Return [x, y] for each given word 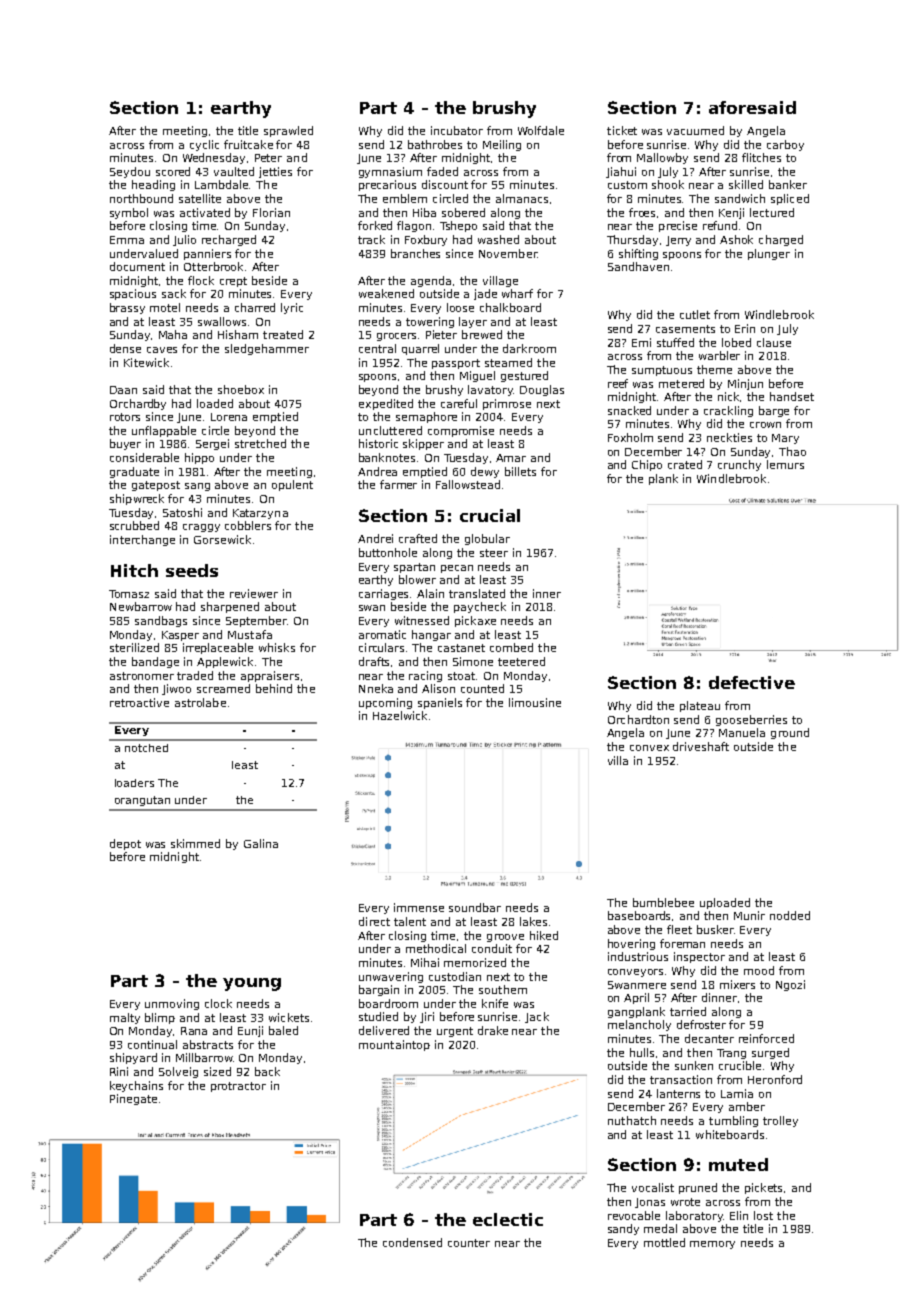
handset [792, 396]
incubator [457, 130]
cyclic [204, 145]
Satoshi [182, 512]
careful [459, 403]
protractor [238, 1087]
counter [469, 1243]
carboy [785, 145]
